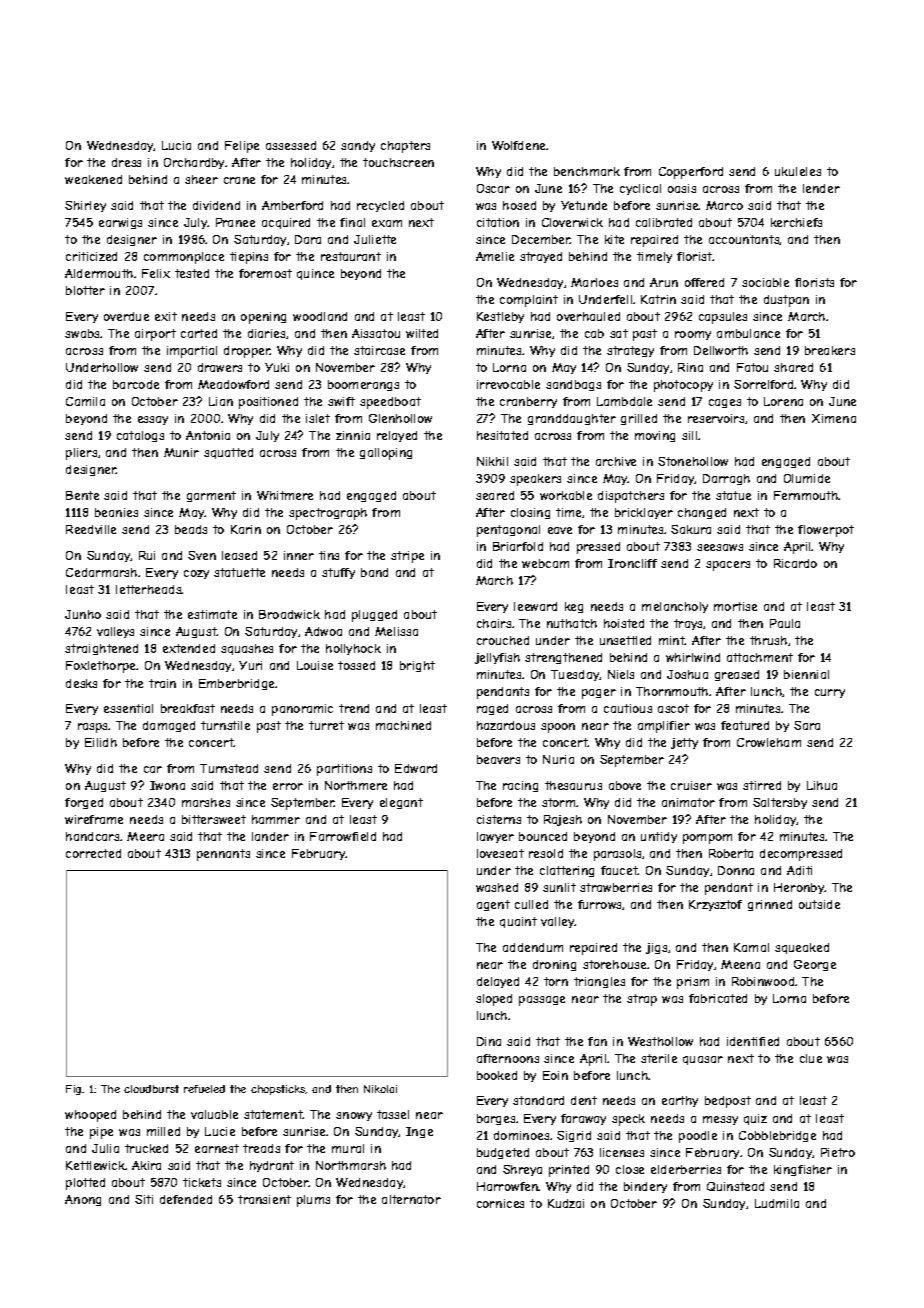 The width and height of the screenshot is (924, 1308). I want to click on Wolfdene, so click(519, 145).
